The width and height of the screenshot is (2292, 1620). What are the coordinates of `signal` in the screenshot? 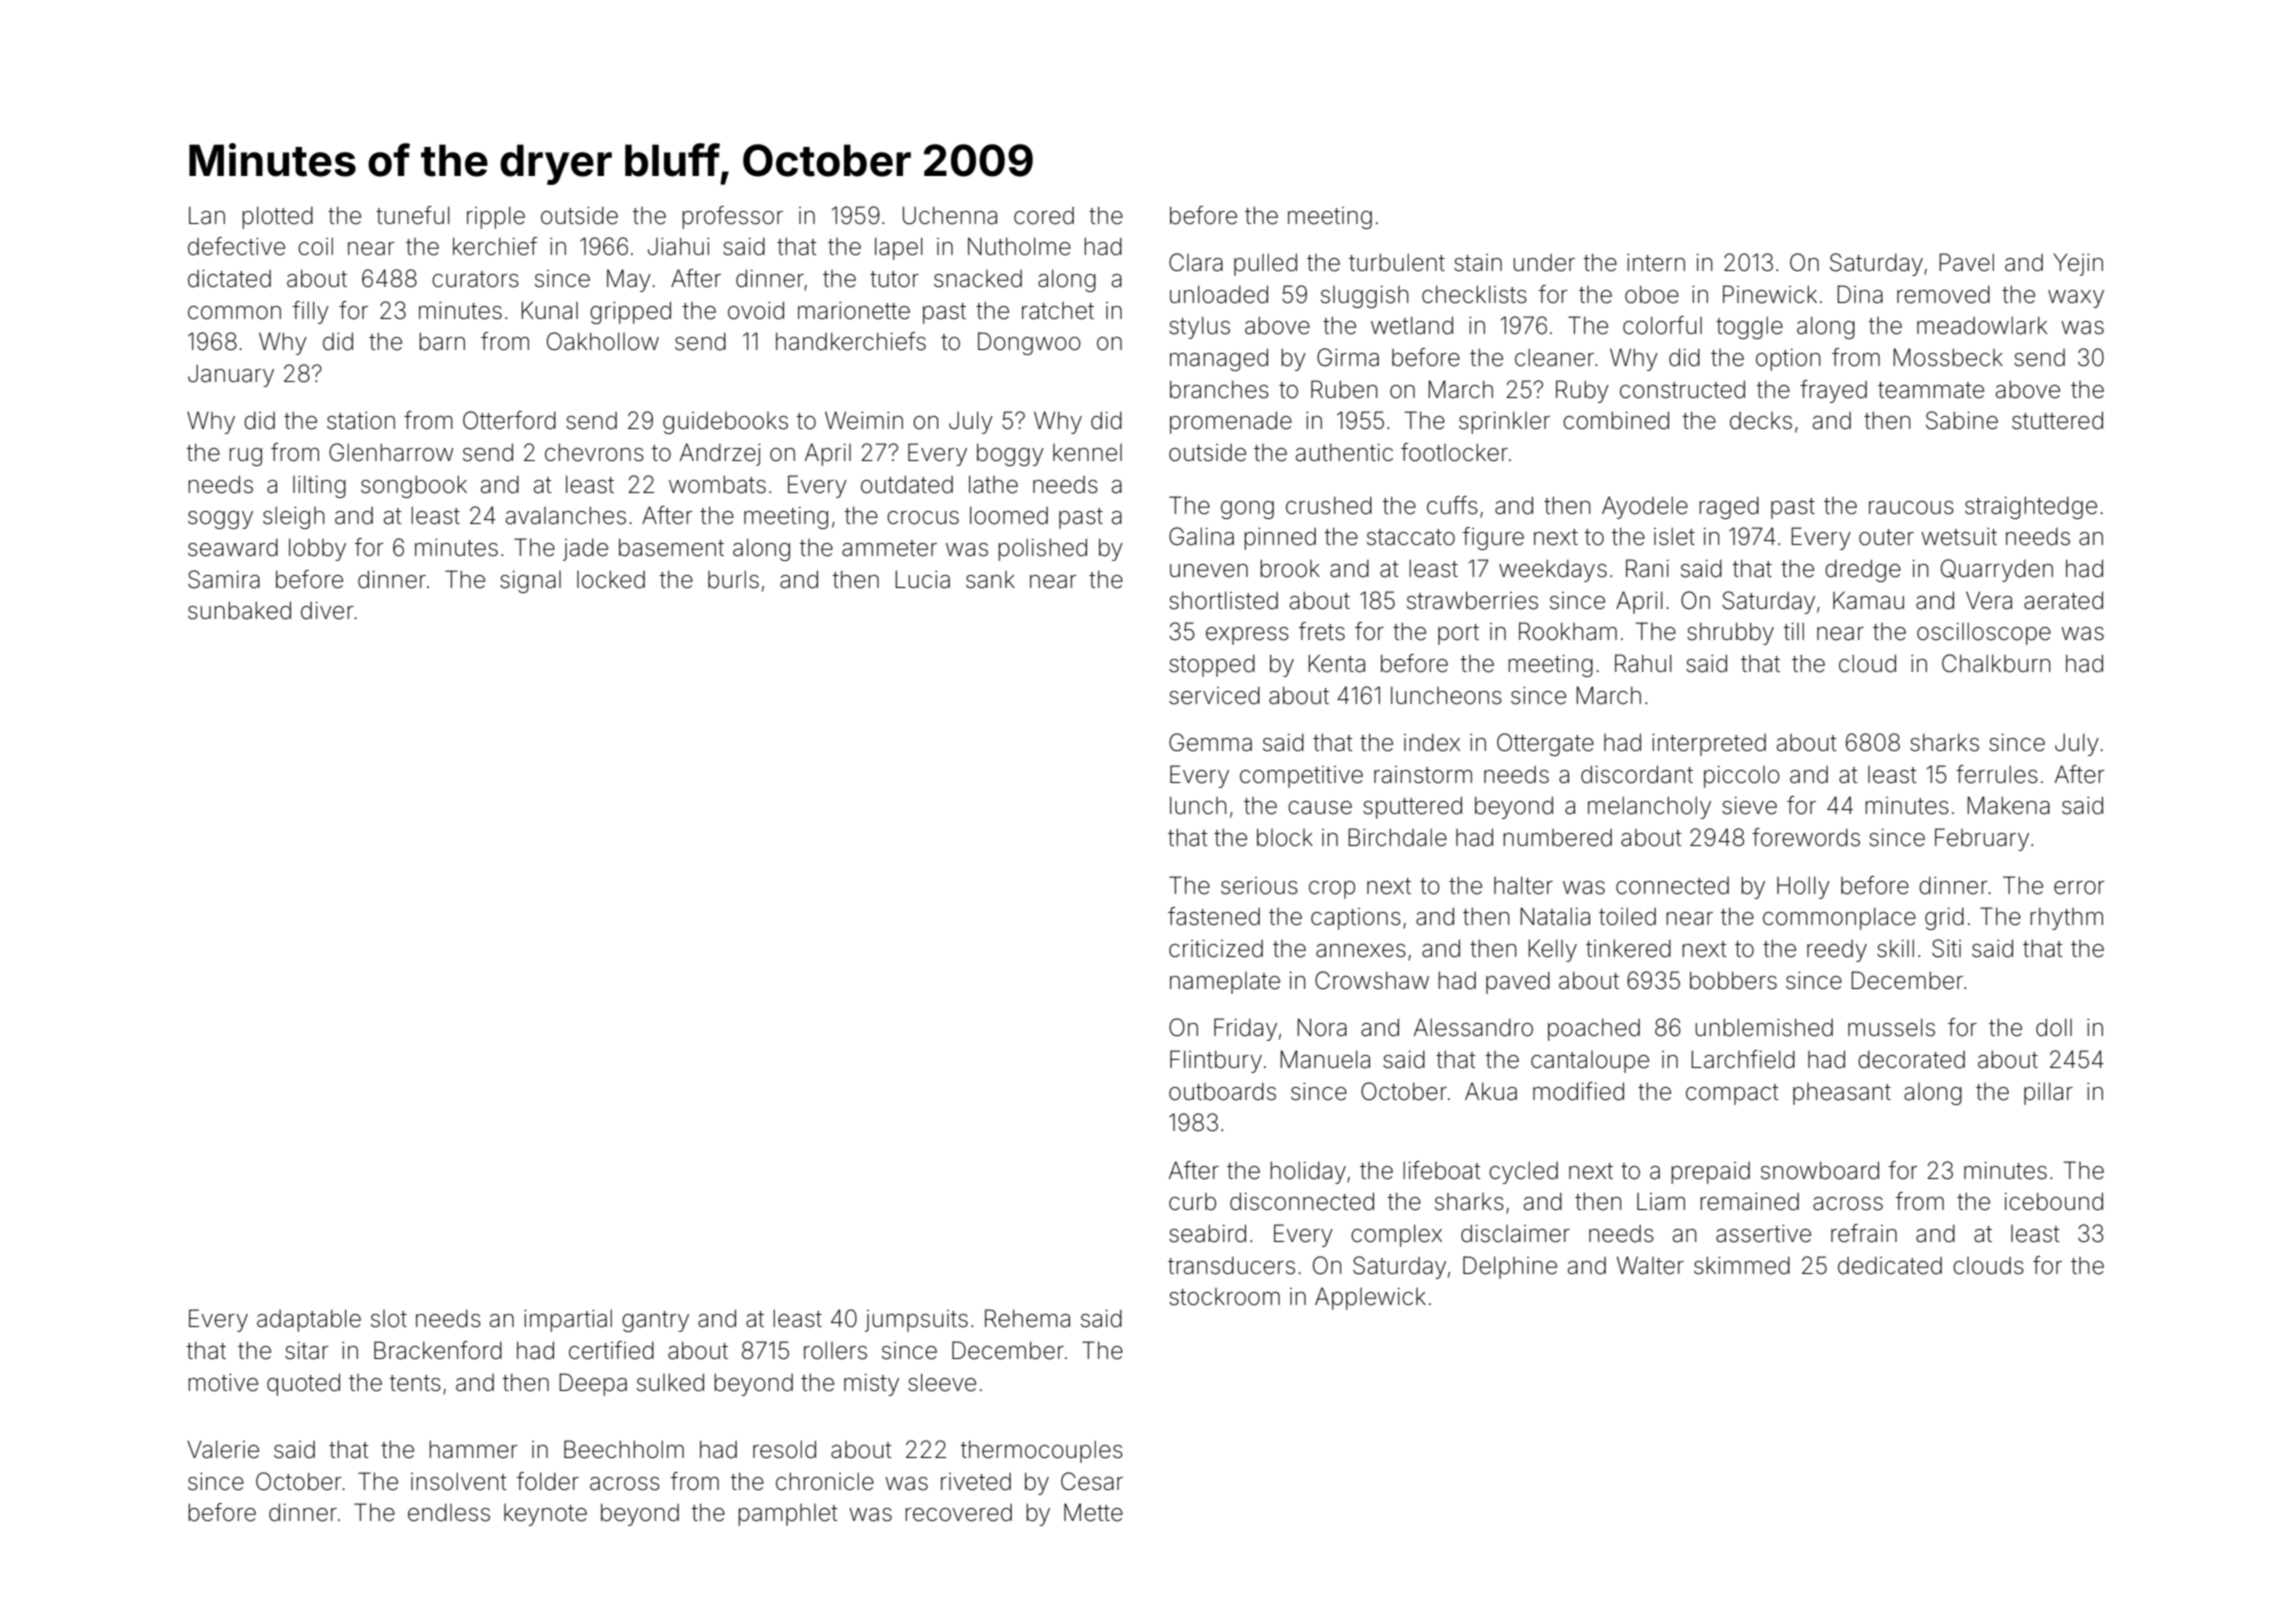 It's located at (530, 582).
